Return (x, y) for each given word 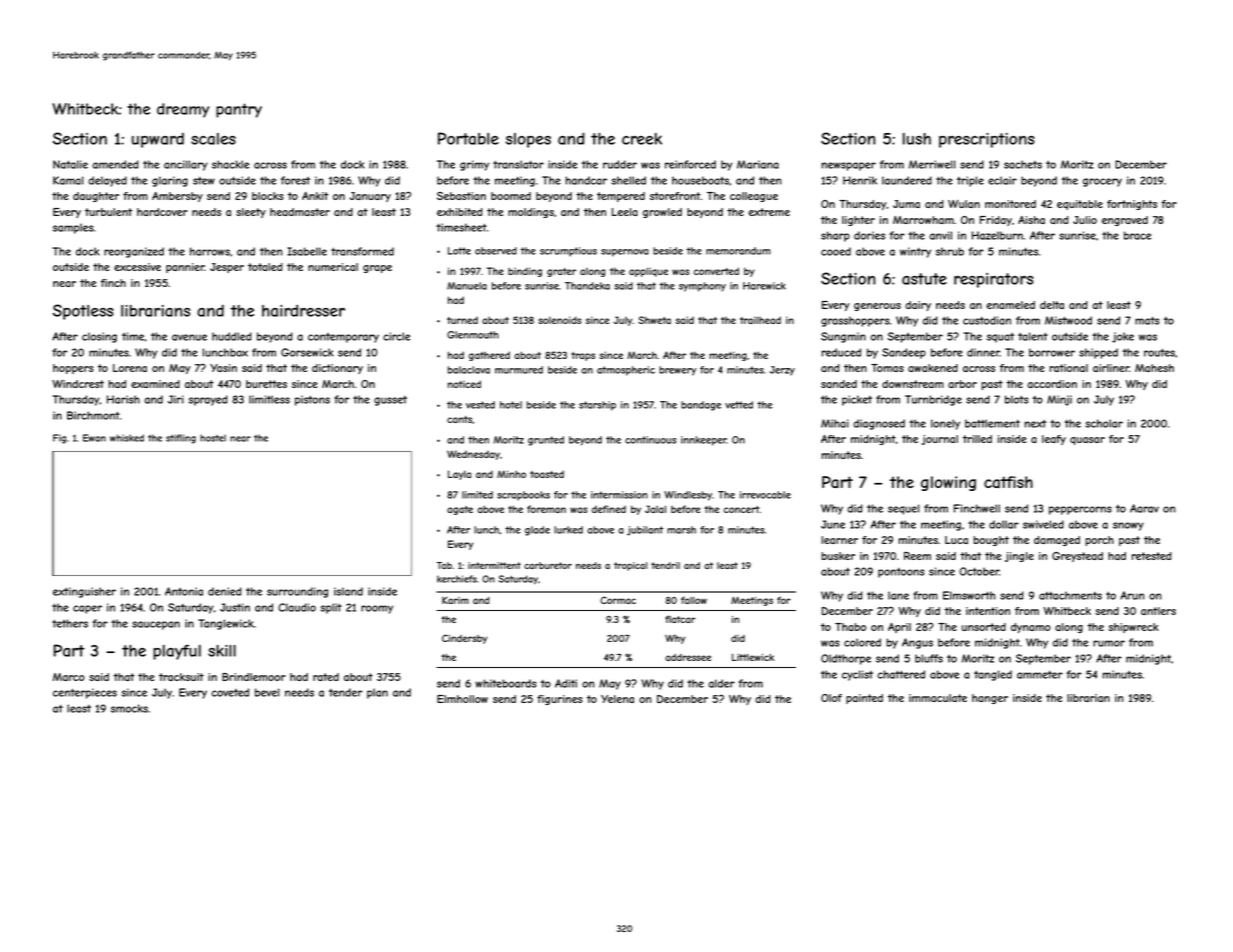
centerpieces (85, 693)
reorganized (134, 252)
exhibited (460, 212)
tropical (630, 566)
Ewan (94, 438)
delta (1052, 305)
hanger (990, 699)
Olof (831, 698)
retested (1152, 556)
